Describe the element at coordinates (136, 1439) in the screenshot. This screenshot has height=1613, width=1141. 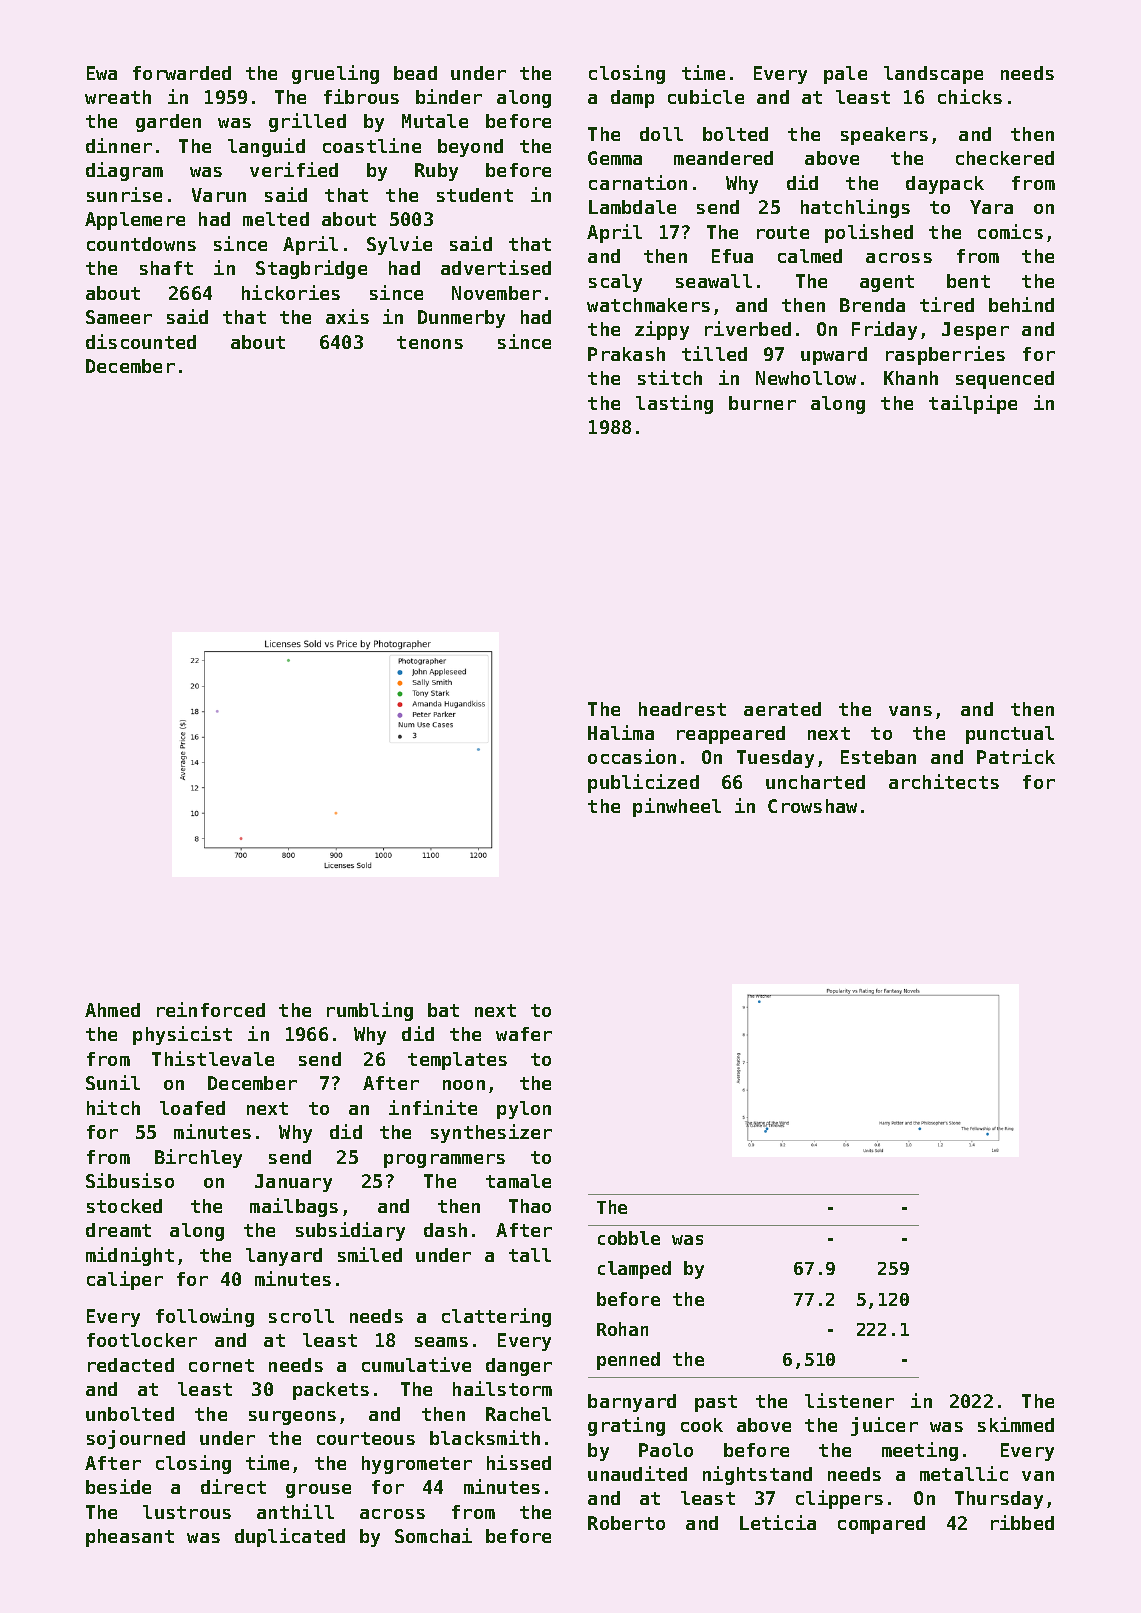
I see `sojourned` at that location.
